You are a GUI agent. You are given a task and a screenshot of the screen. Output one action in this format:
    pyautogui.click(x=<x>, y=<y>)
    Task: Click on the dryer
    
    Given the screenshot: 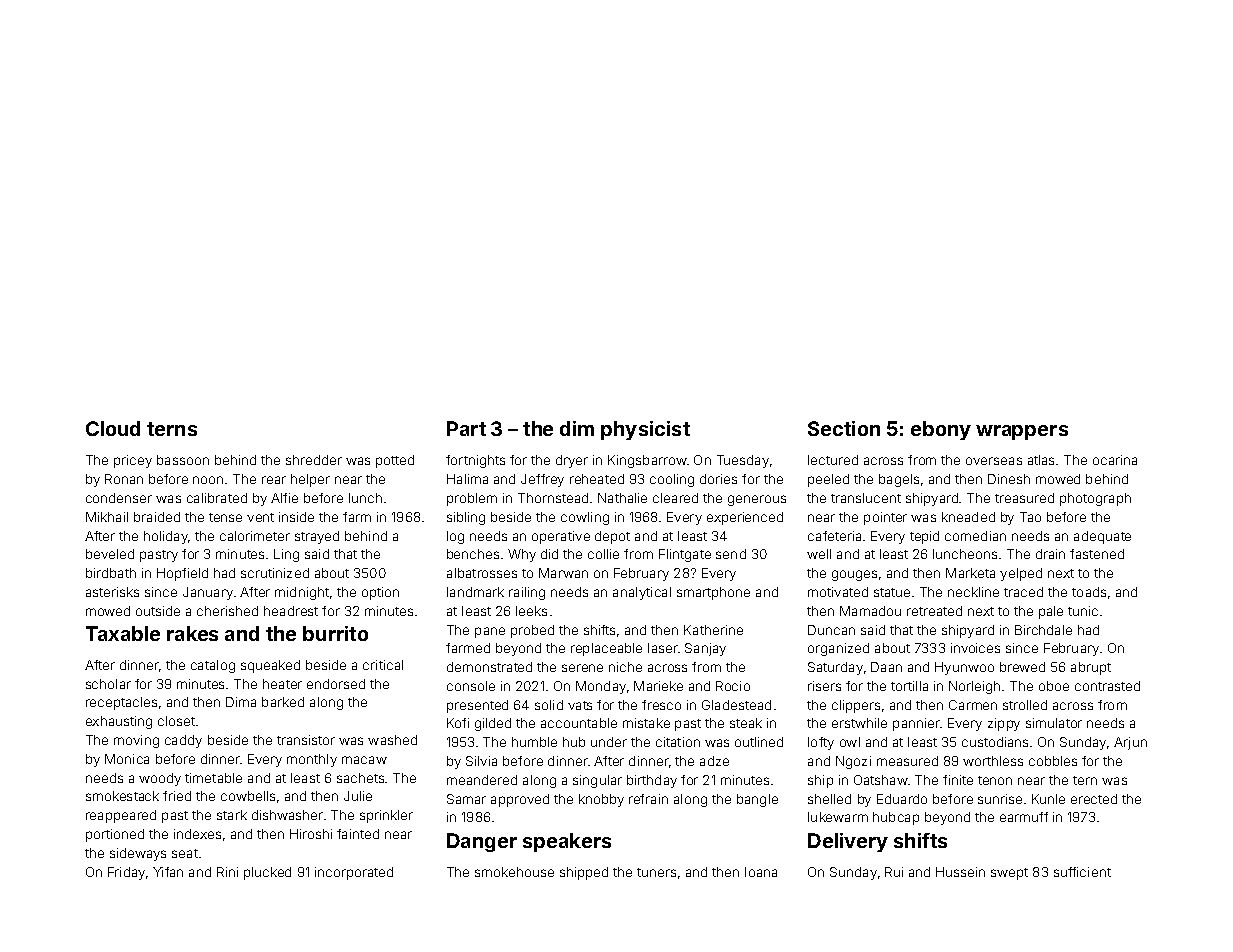 What is the action you would take?
    pyautogui.click(x=572, y=461)
